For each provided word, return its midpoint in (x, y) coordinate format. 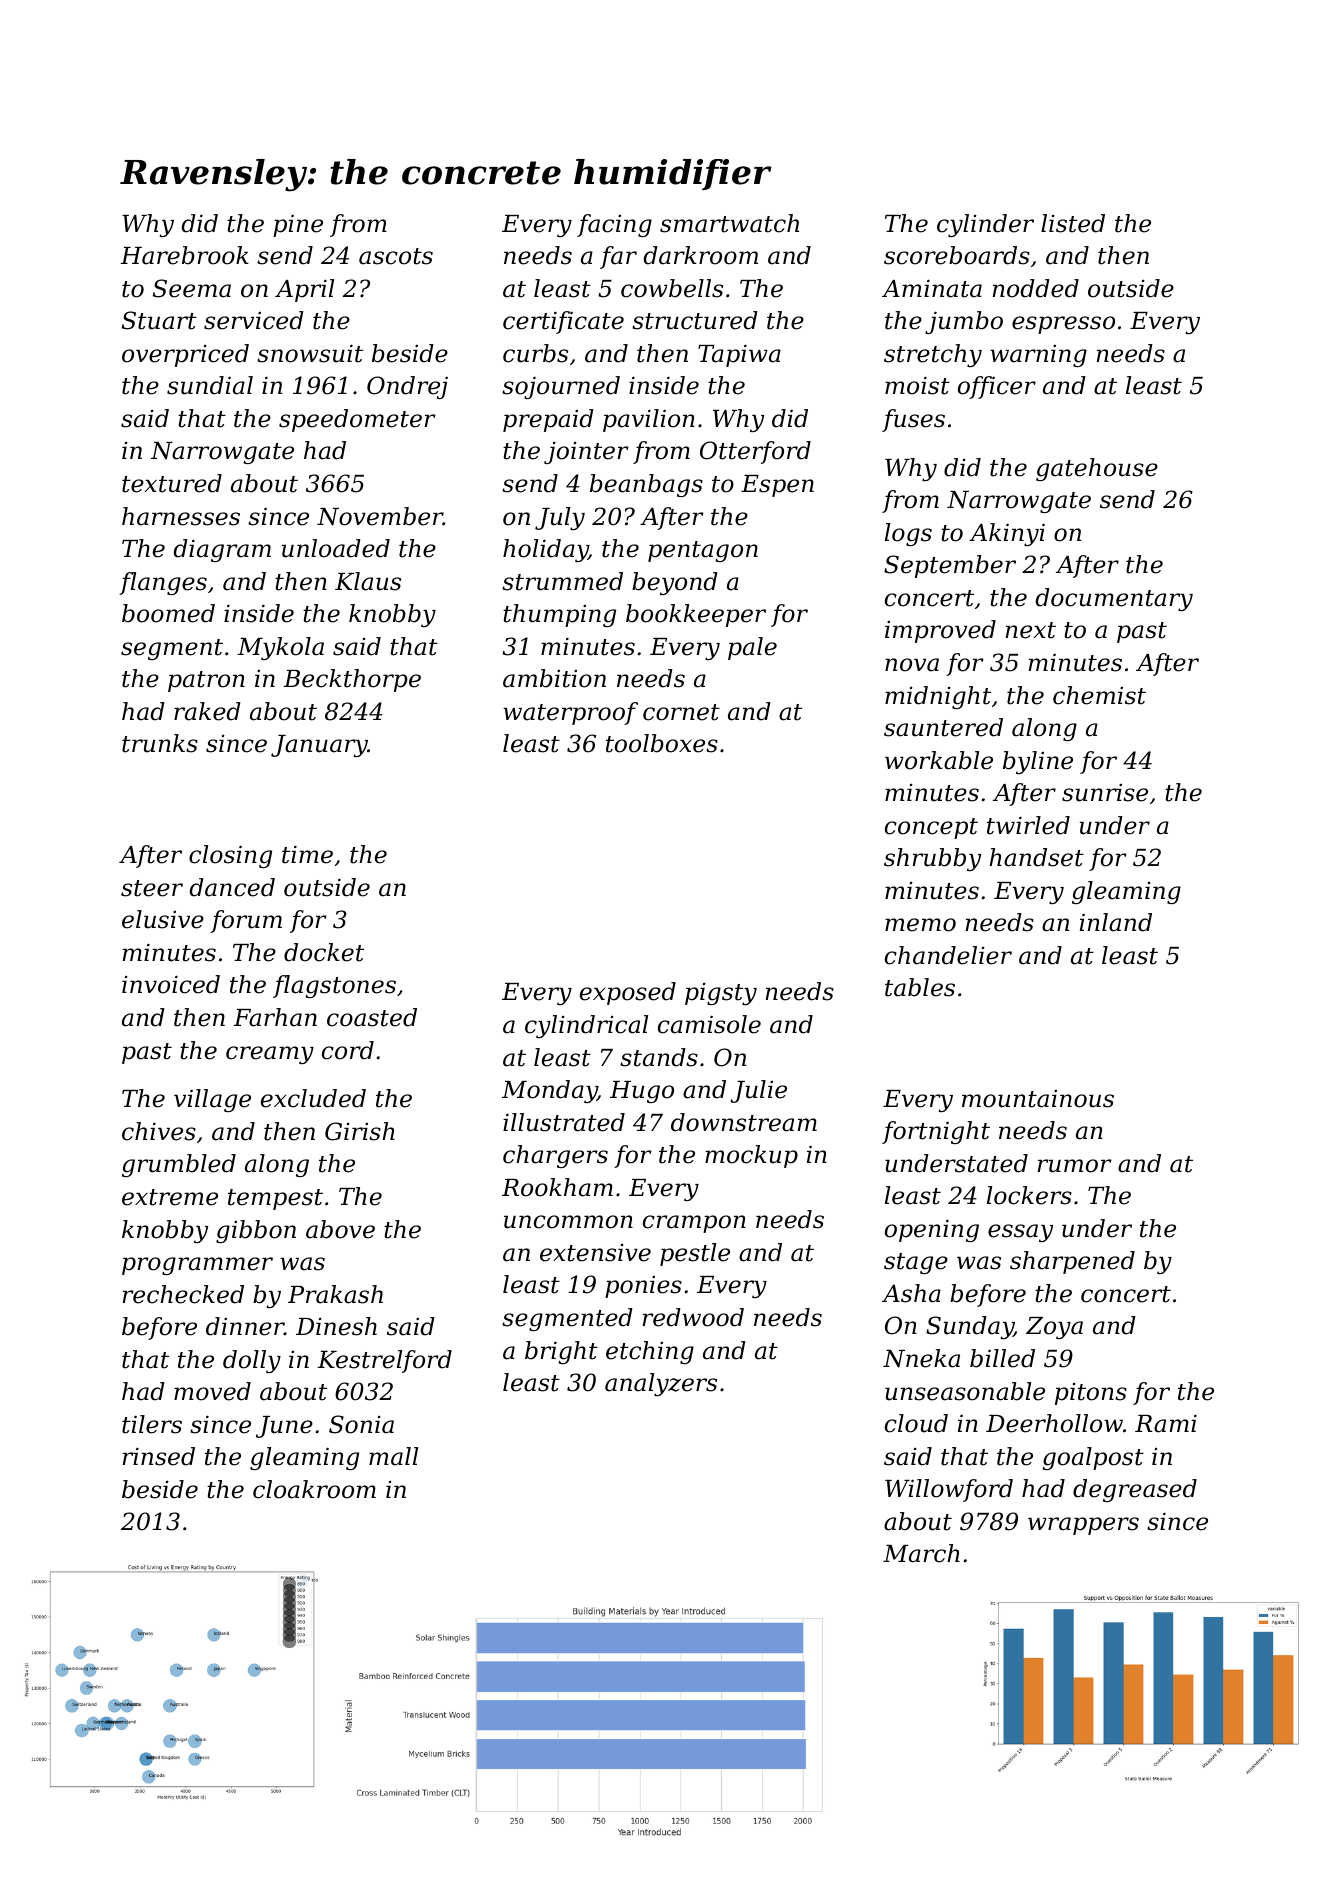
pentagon (703, 551)
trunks (160, 743)
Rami (1166, 1423)
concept (931, 828)
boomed (168, 613)
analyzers (661, 1384)
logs (908, 534)
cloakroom (314, 1489)
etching (650, 1352)
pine (298, 225)
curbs (535, 353)
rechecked (183, 1294)
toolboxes (662, 743)
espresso (1063, 325)
